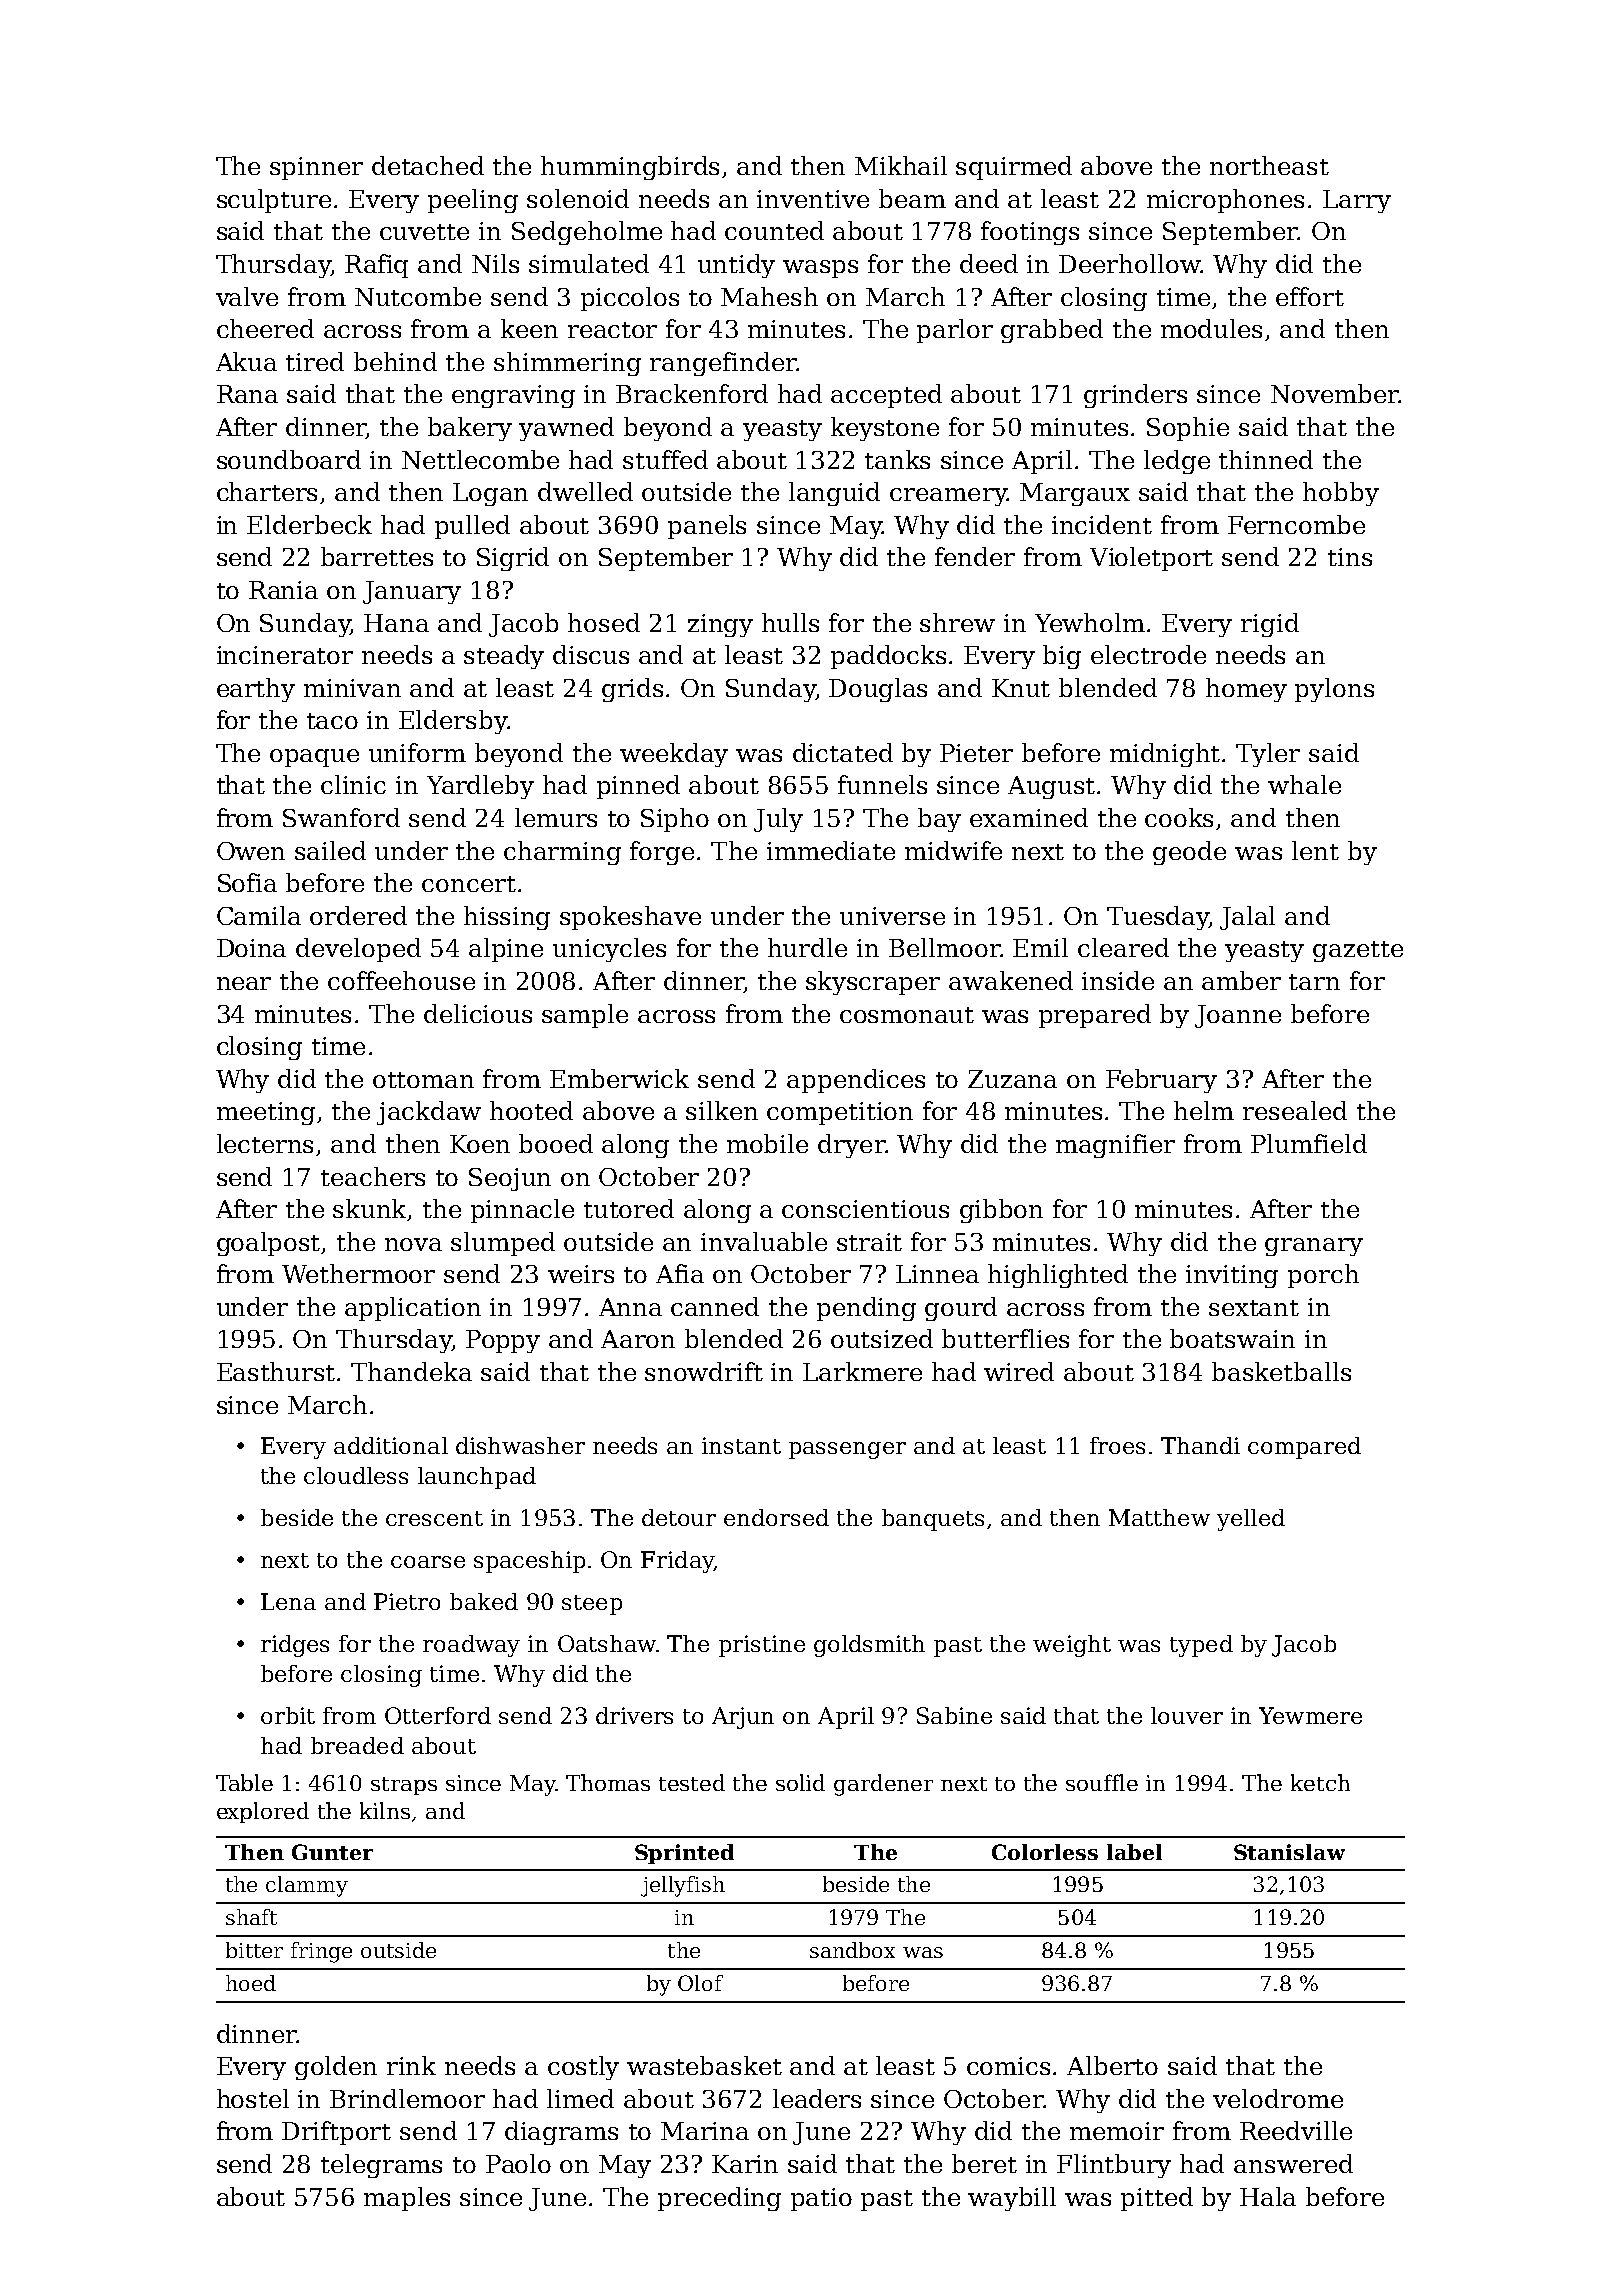 This screenshot has height=2292, width=1620. I want to click on midwife, so click(953, 850).
